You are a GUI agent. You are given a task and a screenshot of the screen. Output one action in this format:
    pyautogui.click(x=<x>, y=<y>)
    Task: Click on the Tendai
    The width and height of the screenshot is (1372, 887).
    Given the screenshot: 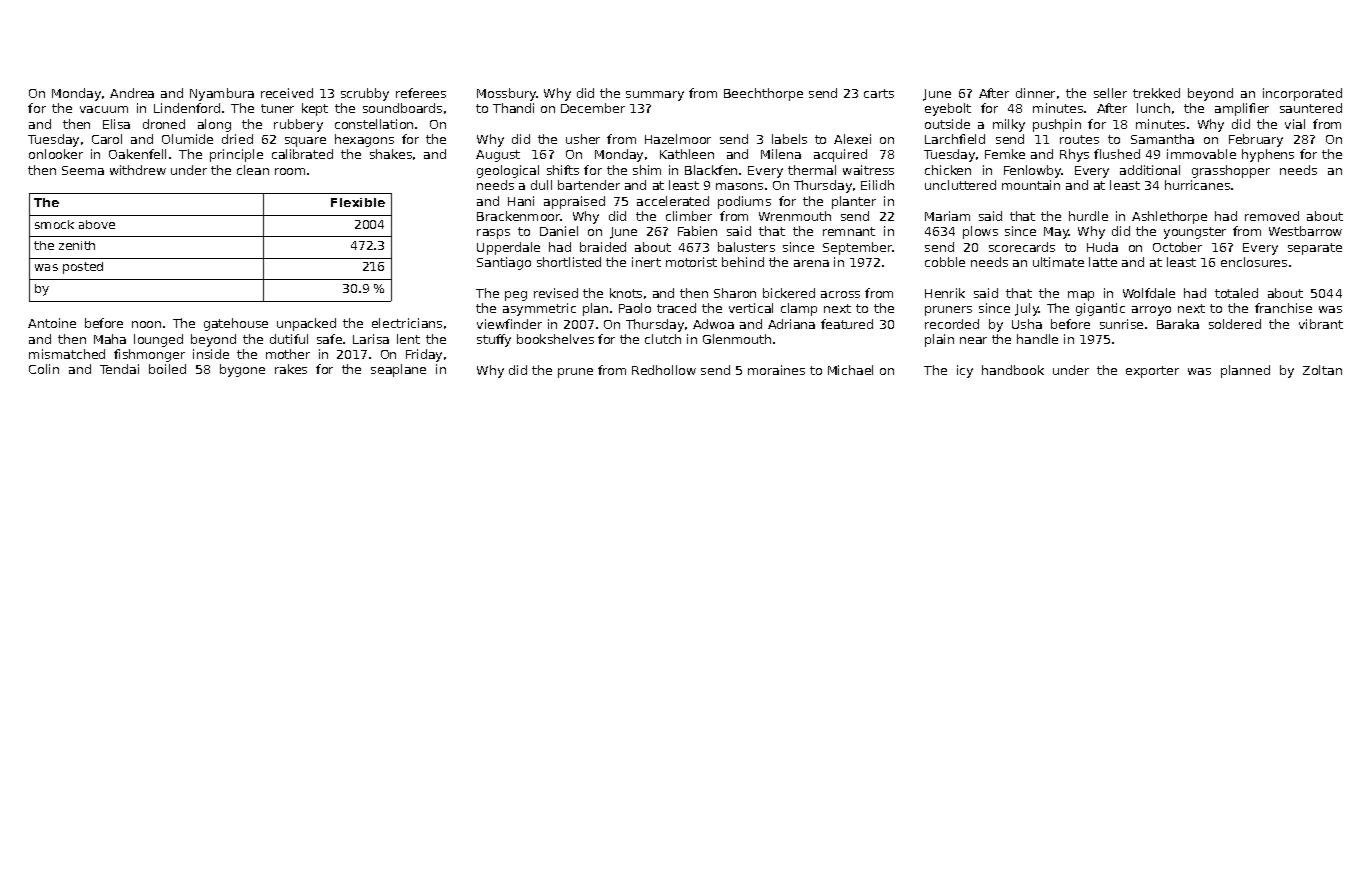 What is the action you would take?
    pyautogui.click(x=119, y=369)
